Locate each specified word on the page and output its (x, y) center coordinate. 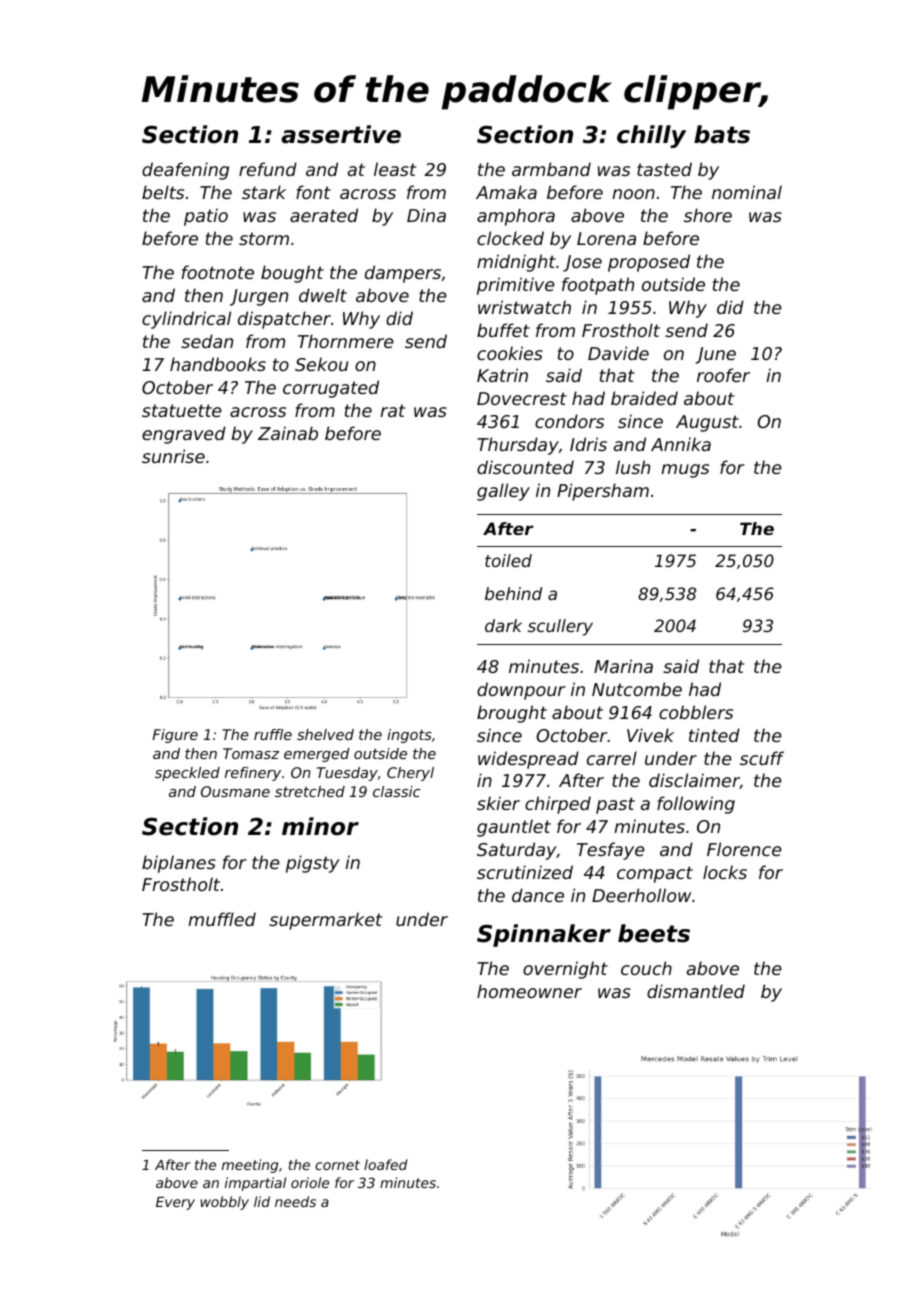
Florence (744, 849)
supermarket (325, 921)
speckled (187, 774)
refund (268, 169)
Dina (426, 215)
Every (175, 1203)
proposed (649, 263)
